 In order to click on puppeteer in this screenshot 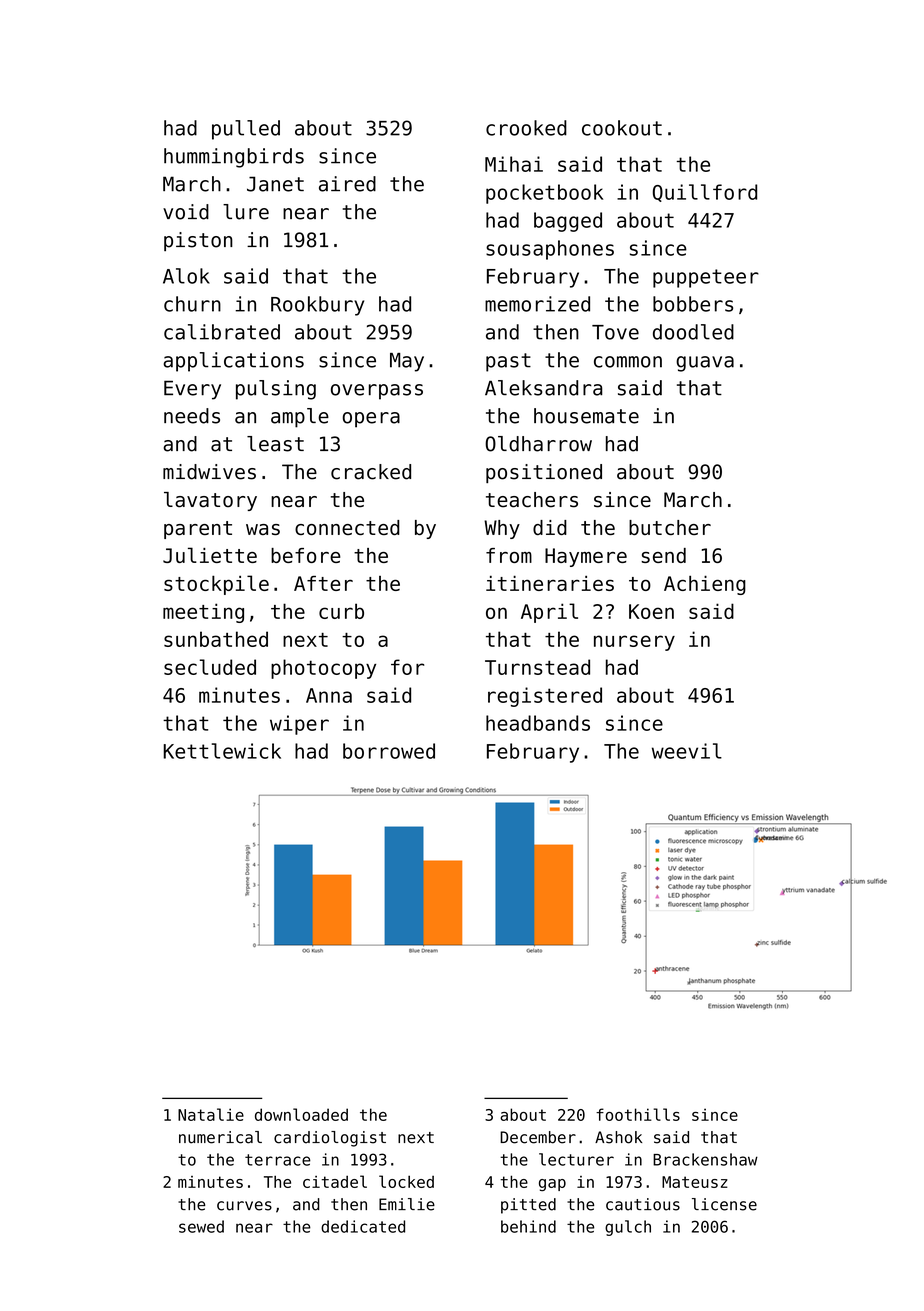, I will do `click(706, 278)`.
